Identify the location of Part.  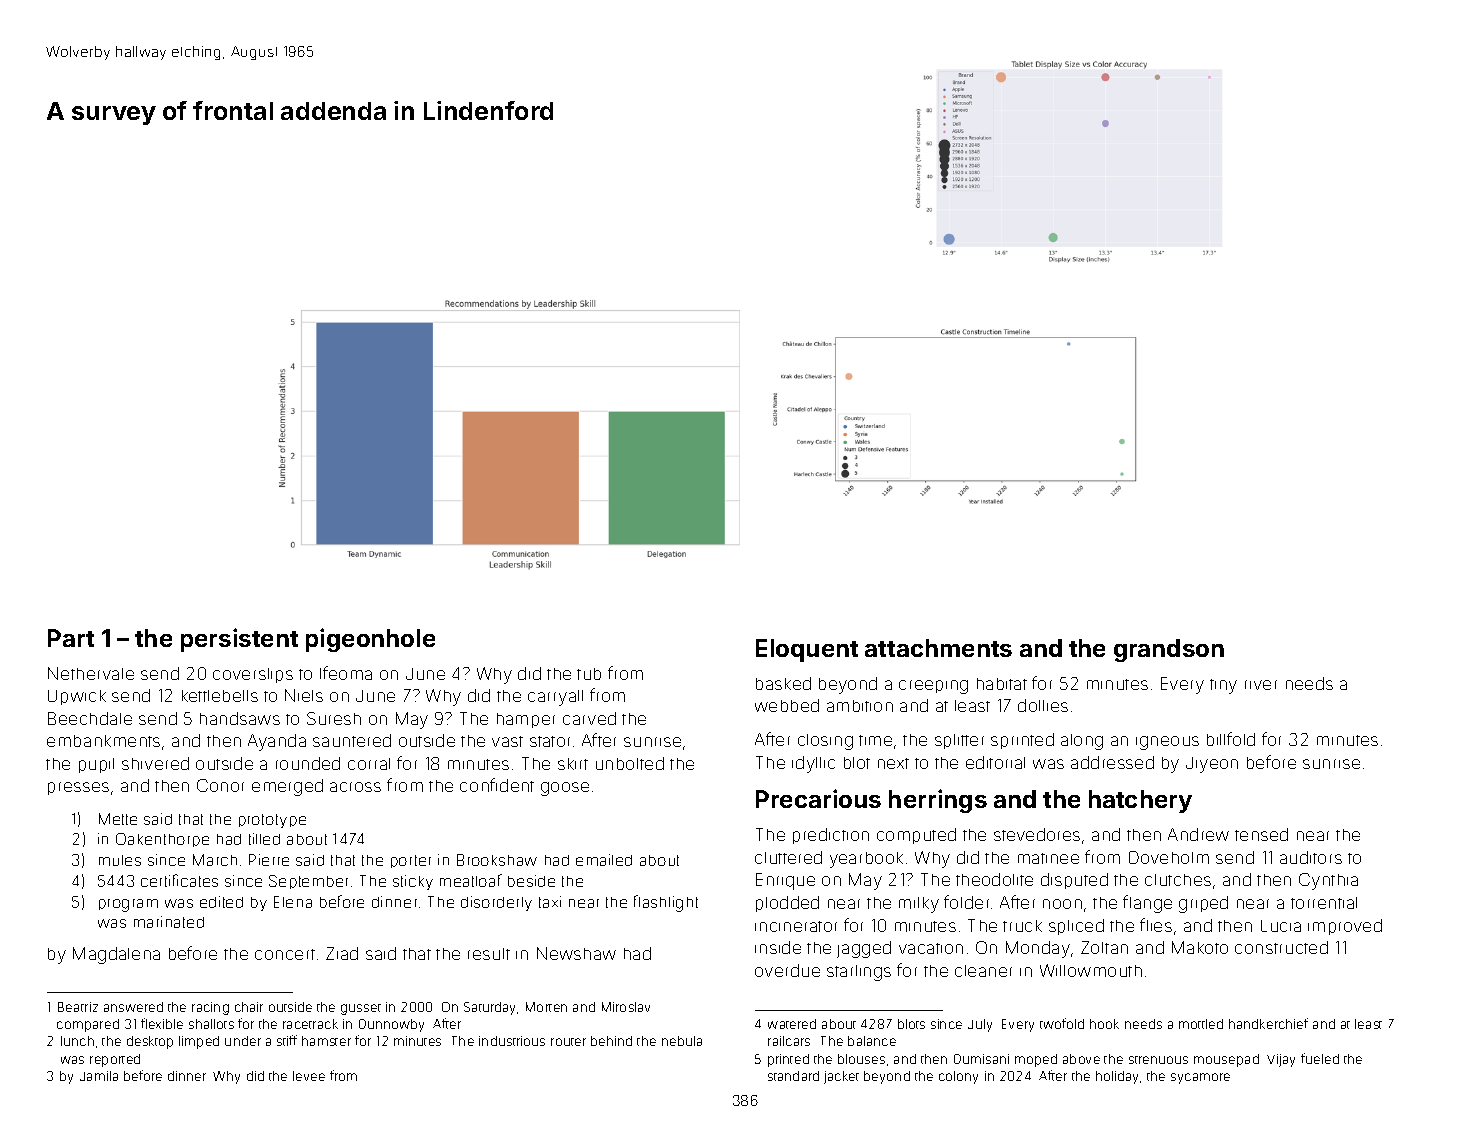
(71, 638).
